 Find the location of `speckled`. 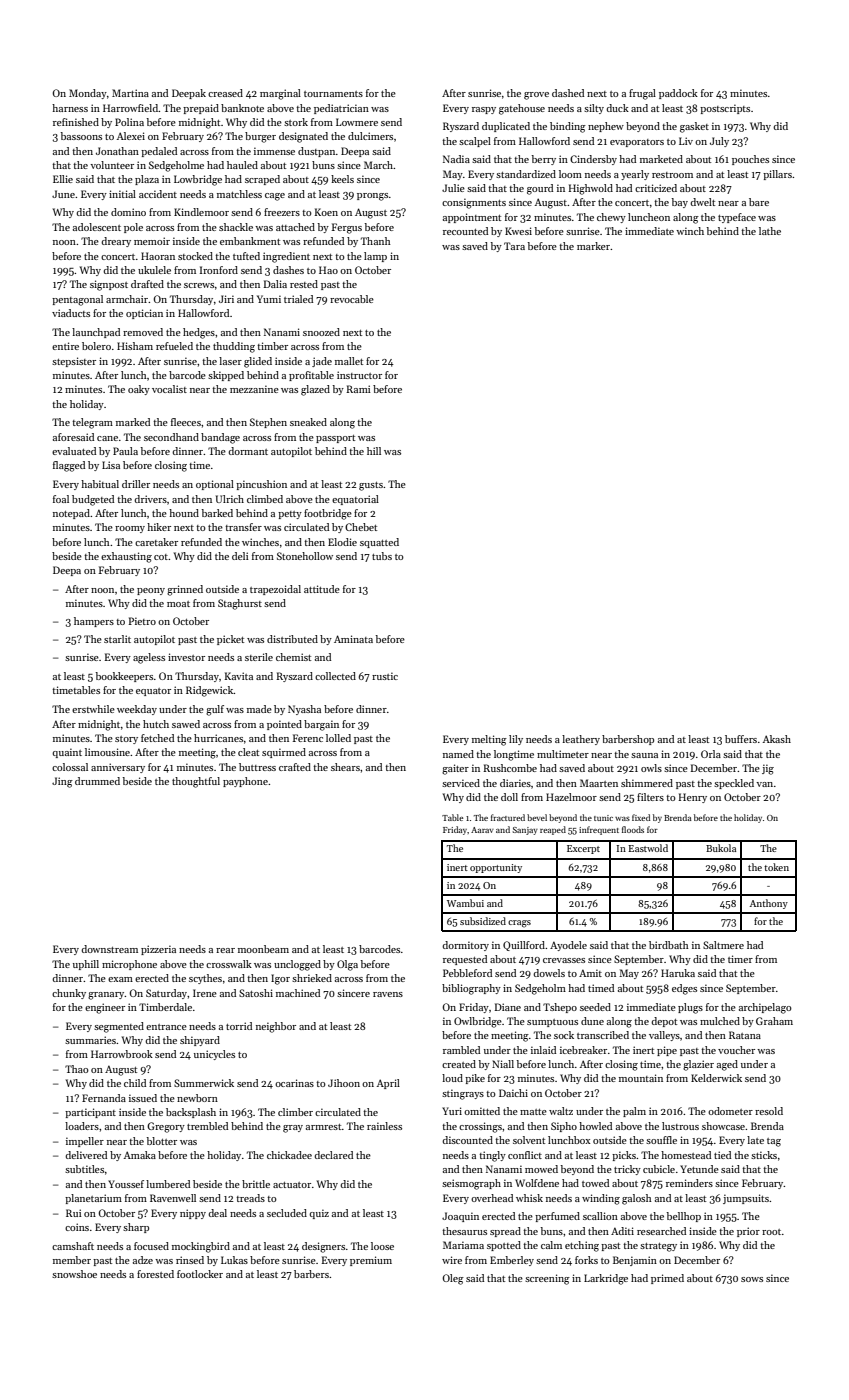

speckled is located at coordinates (734, 784).
